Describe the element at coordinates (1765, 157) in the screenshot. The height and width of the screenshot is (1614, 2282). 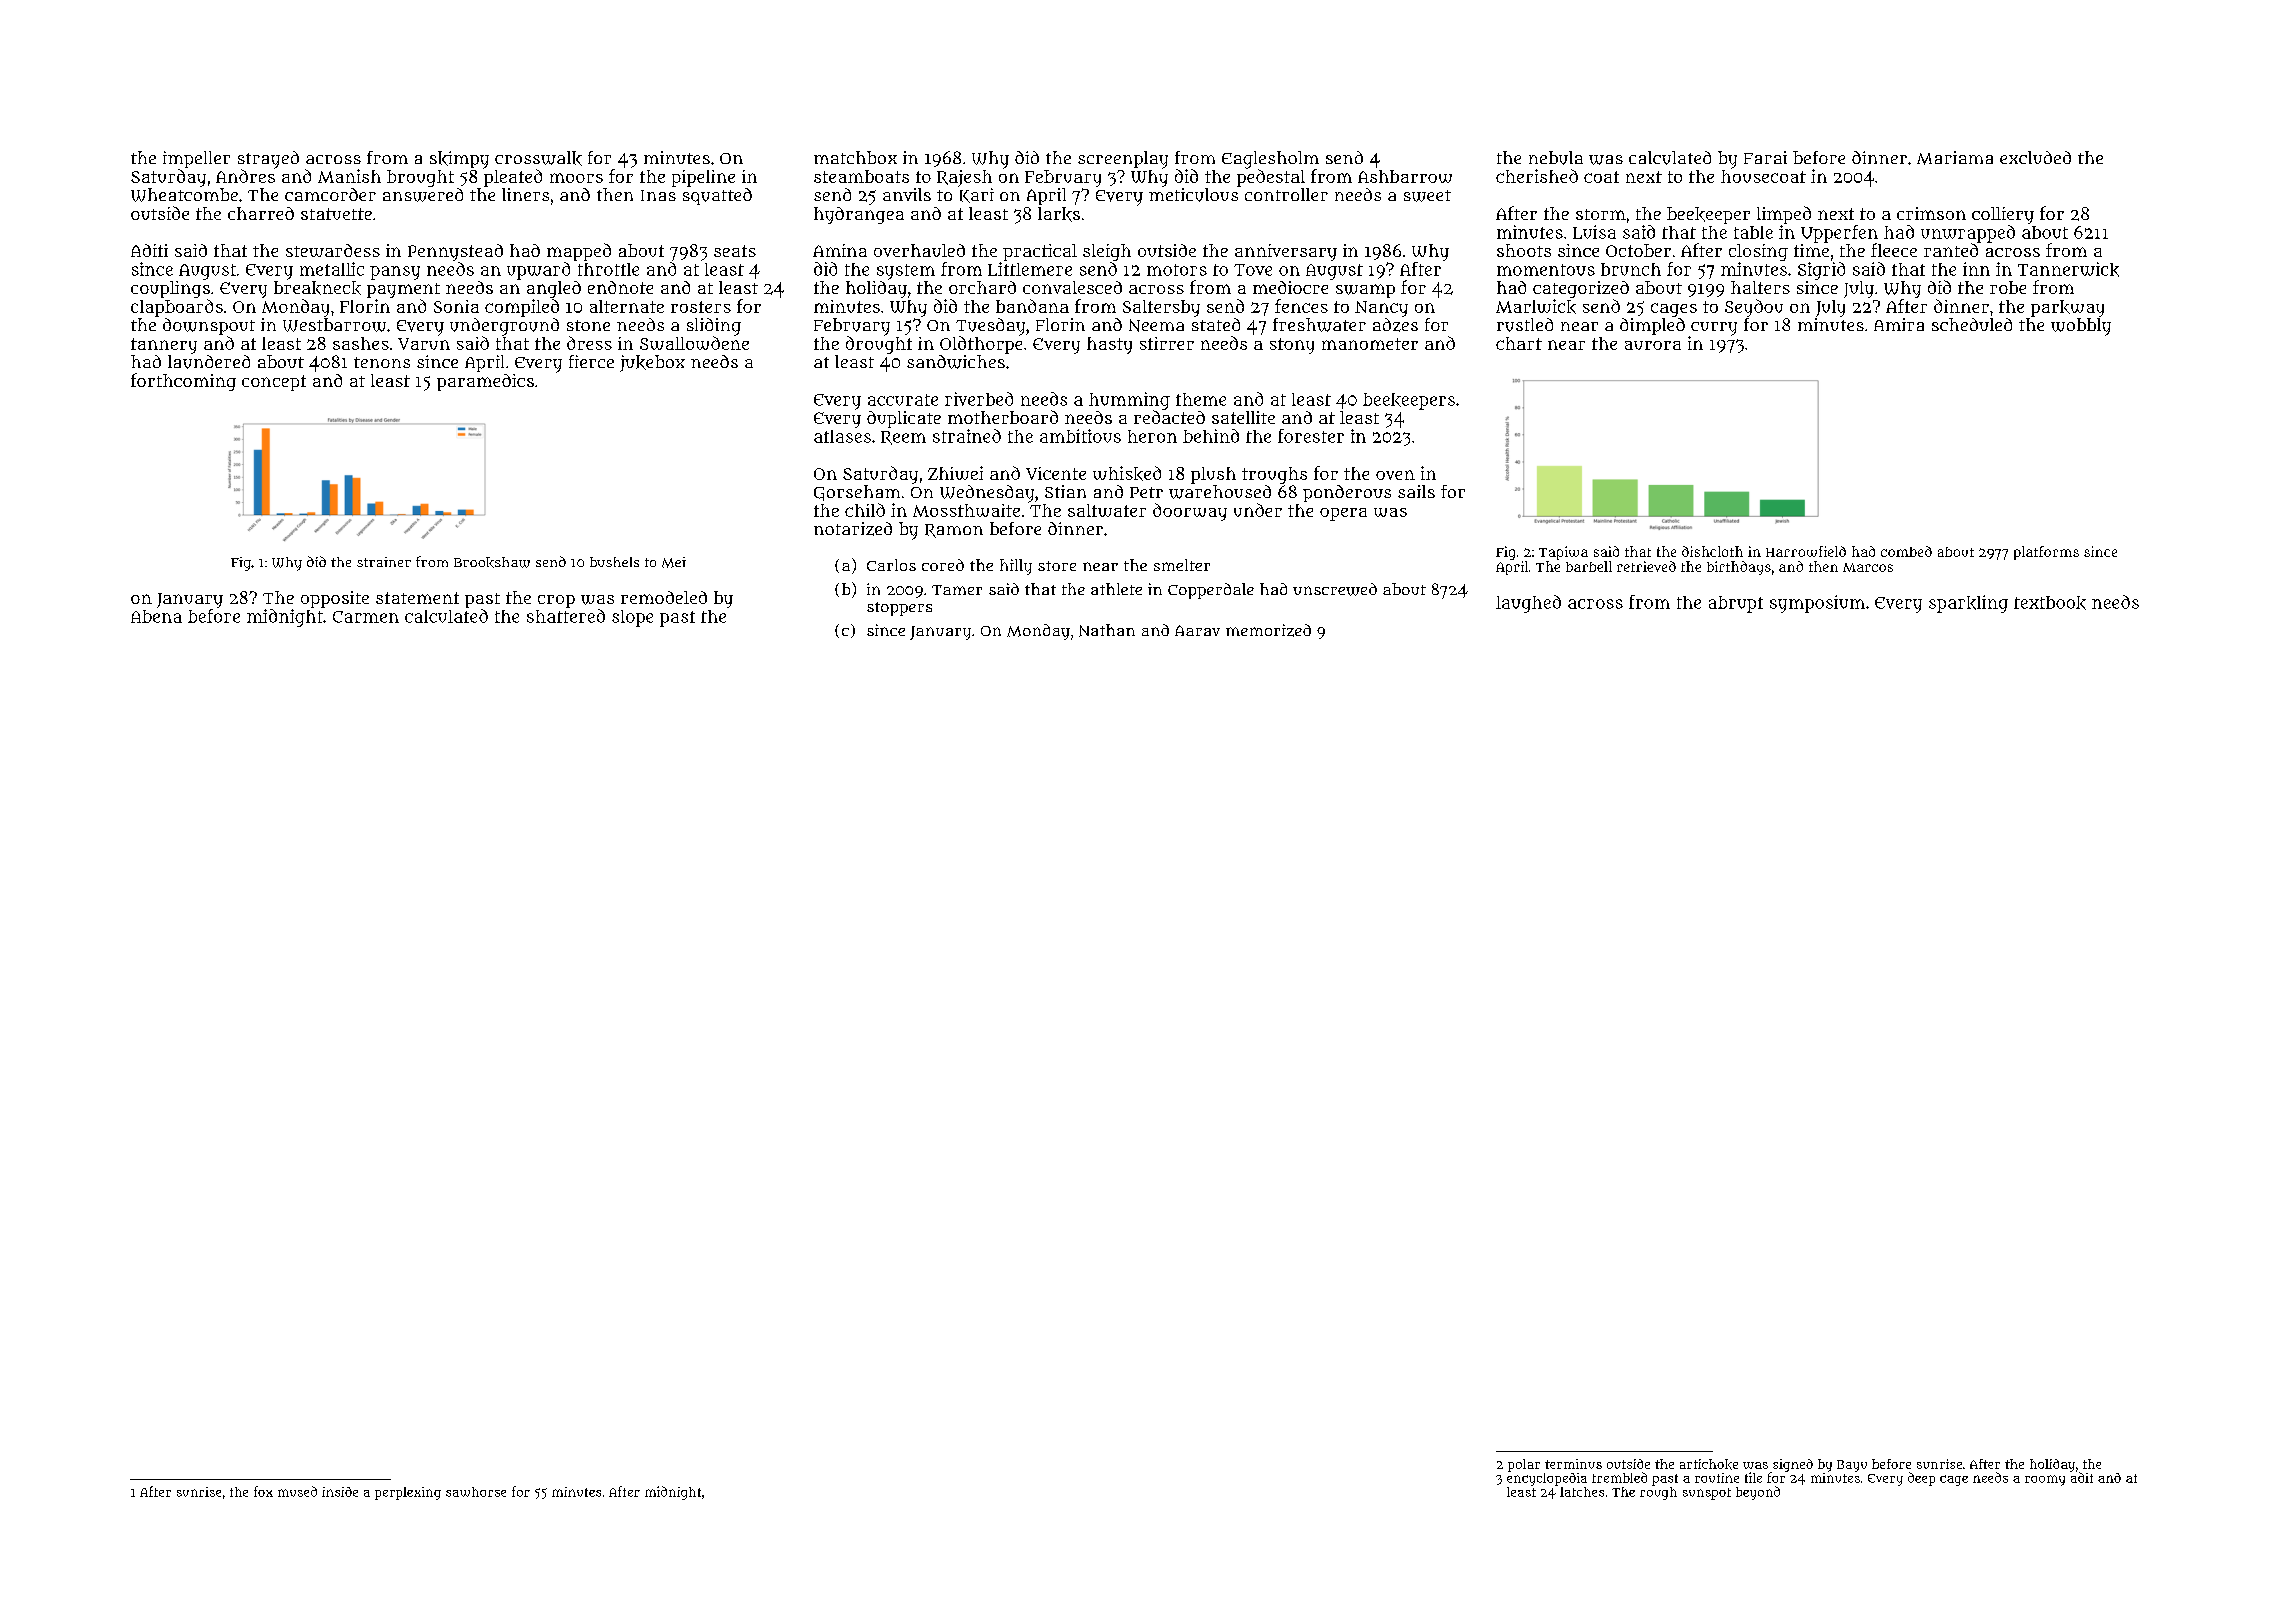
I see `Farai` at that location.
